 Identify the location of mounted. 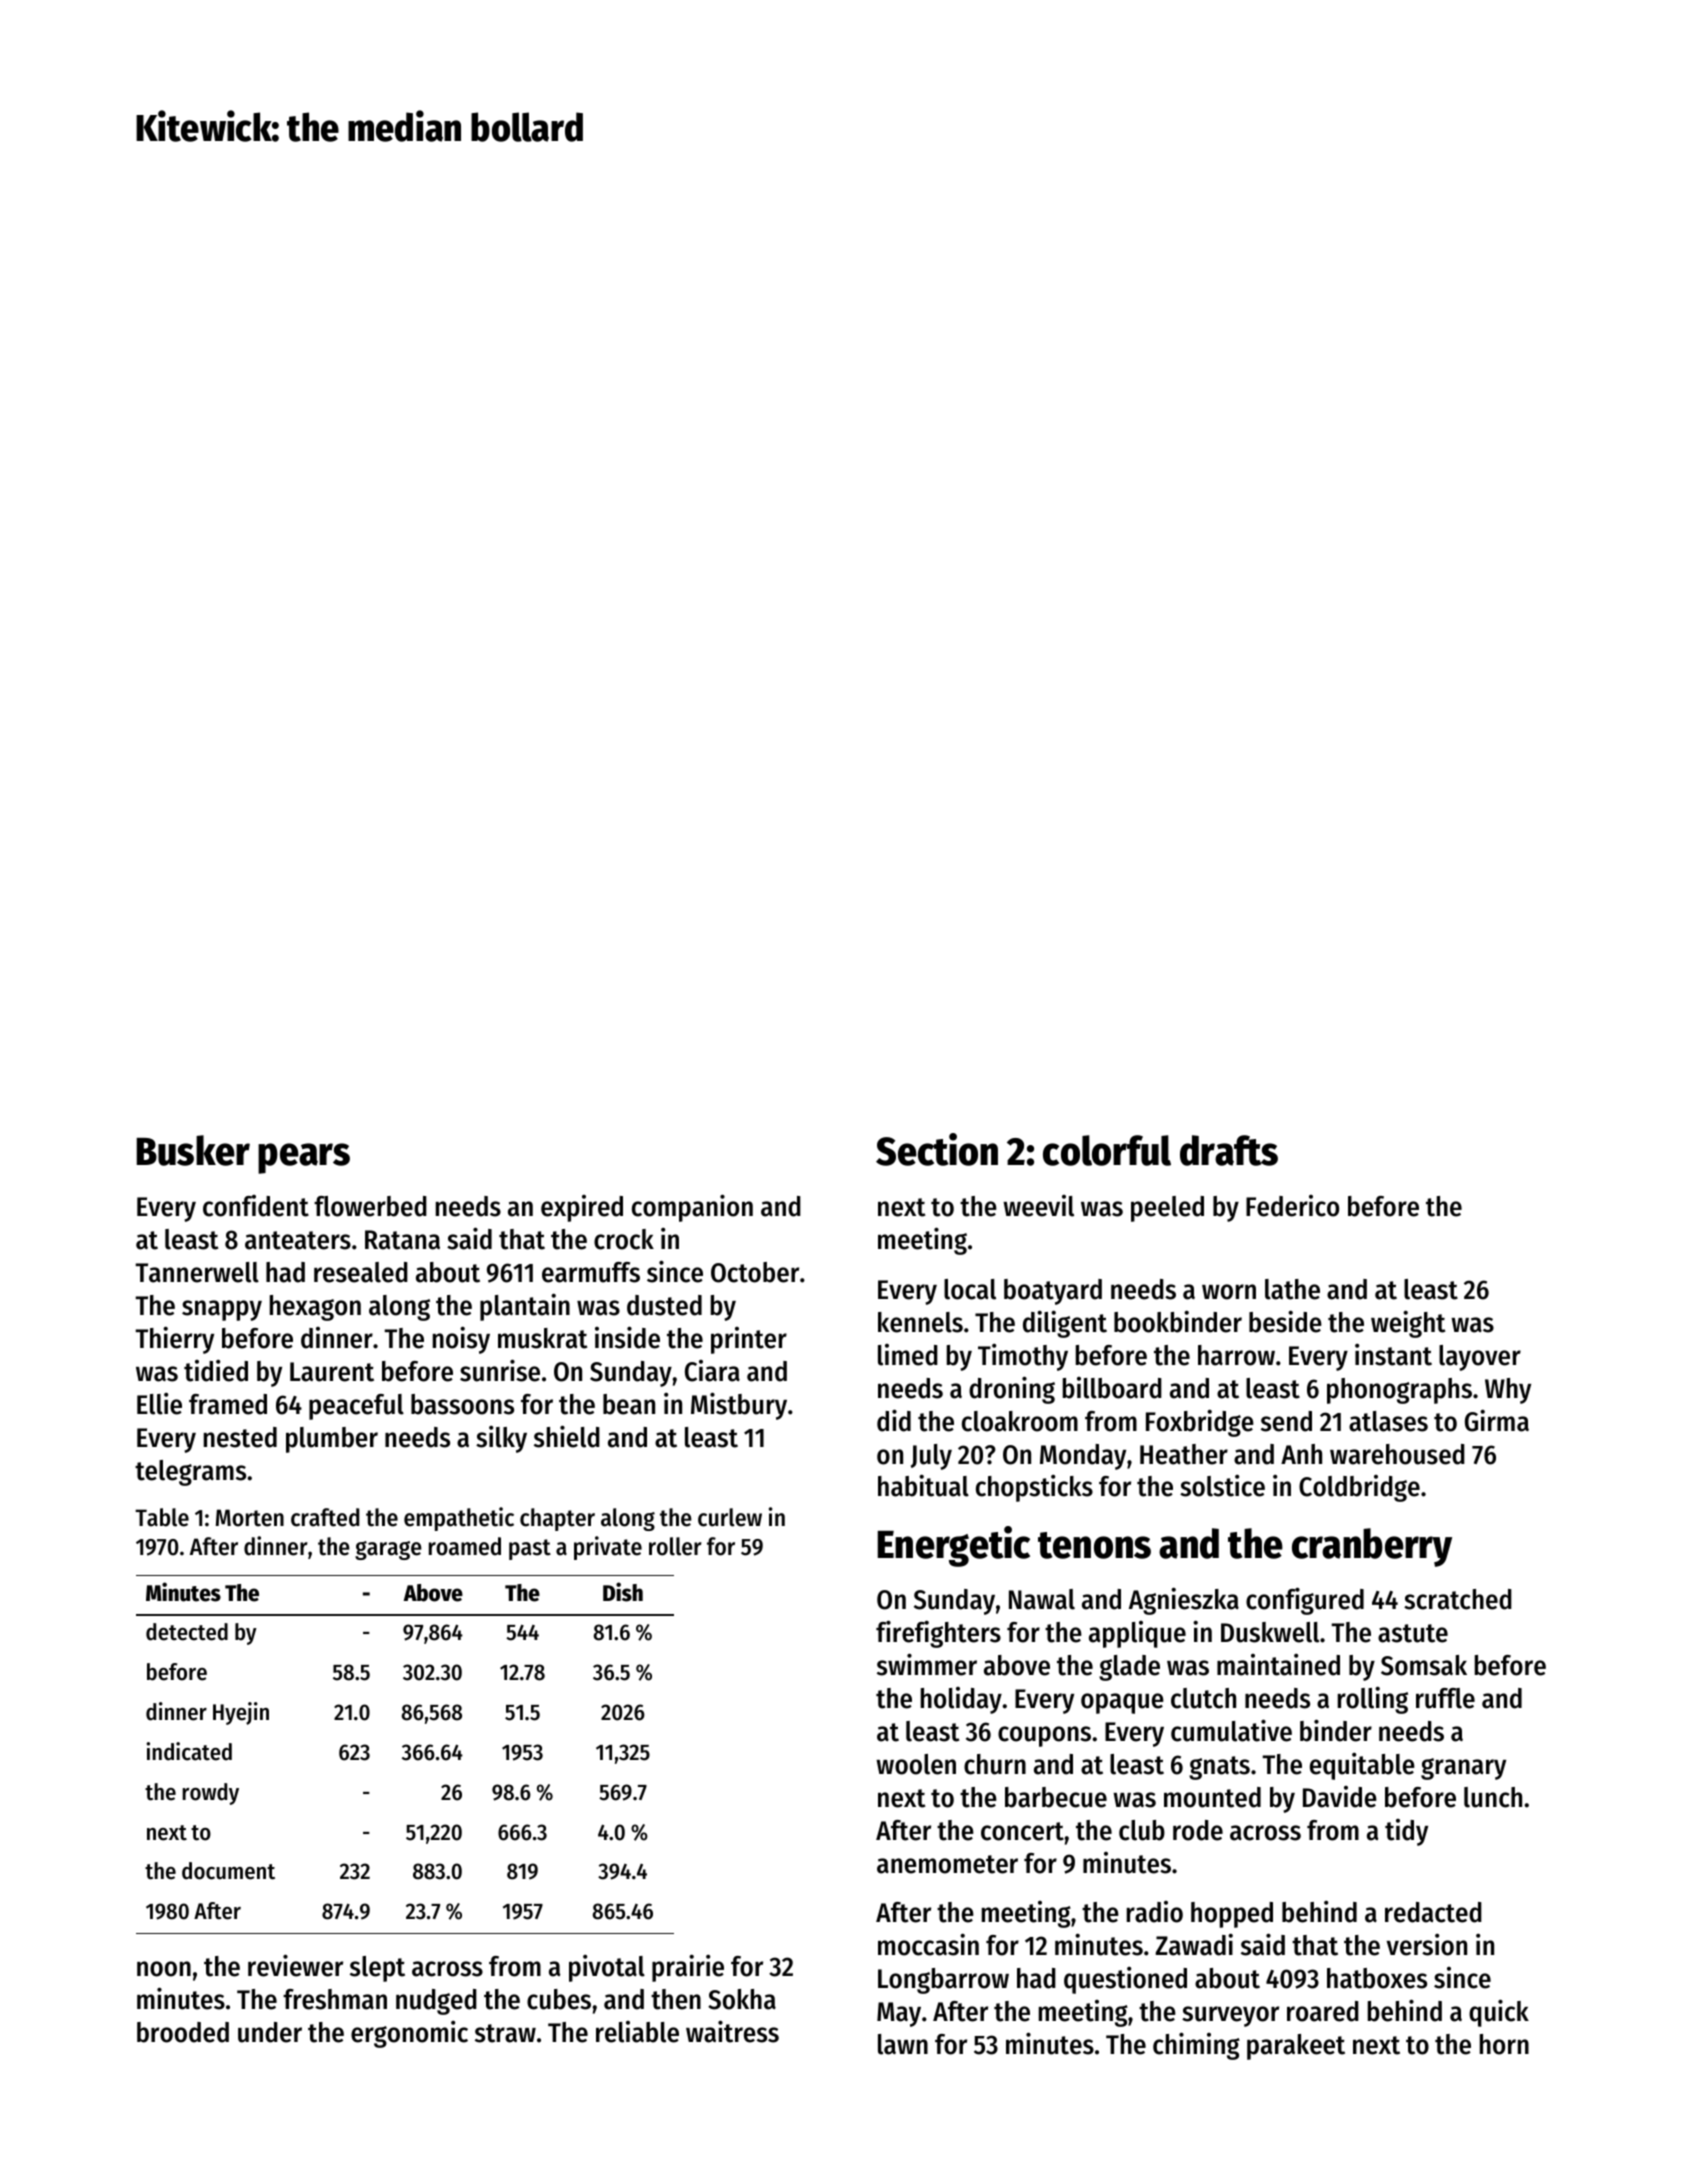
(1212, 1797).
